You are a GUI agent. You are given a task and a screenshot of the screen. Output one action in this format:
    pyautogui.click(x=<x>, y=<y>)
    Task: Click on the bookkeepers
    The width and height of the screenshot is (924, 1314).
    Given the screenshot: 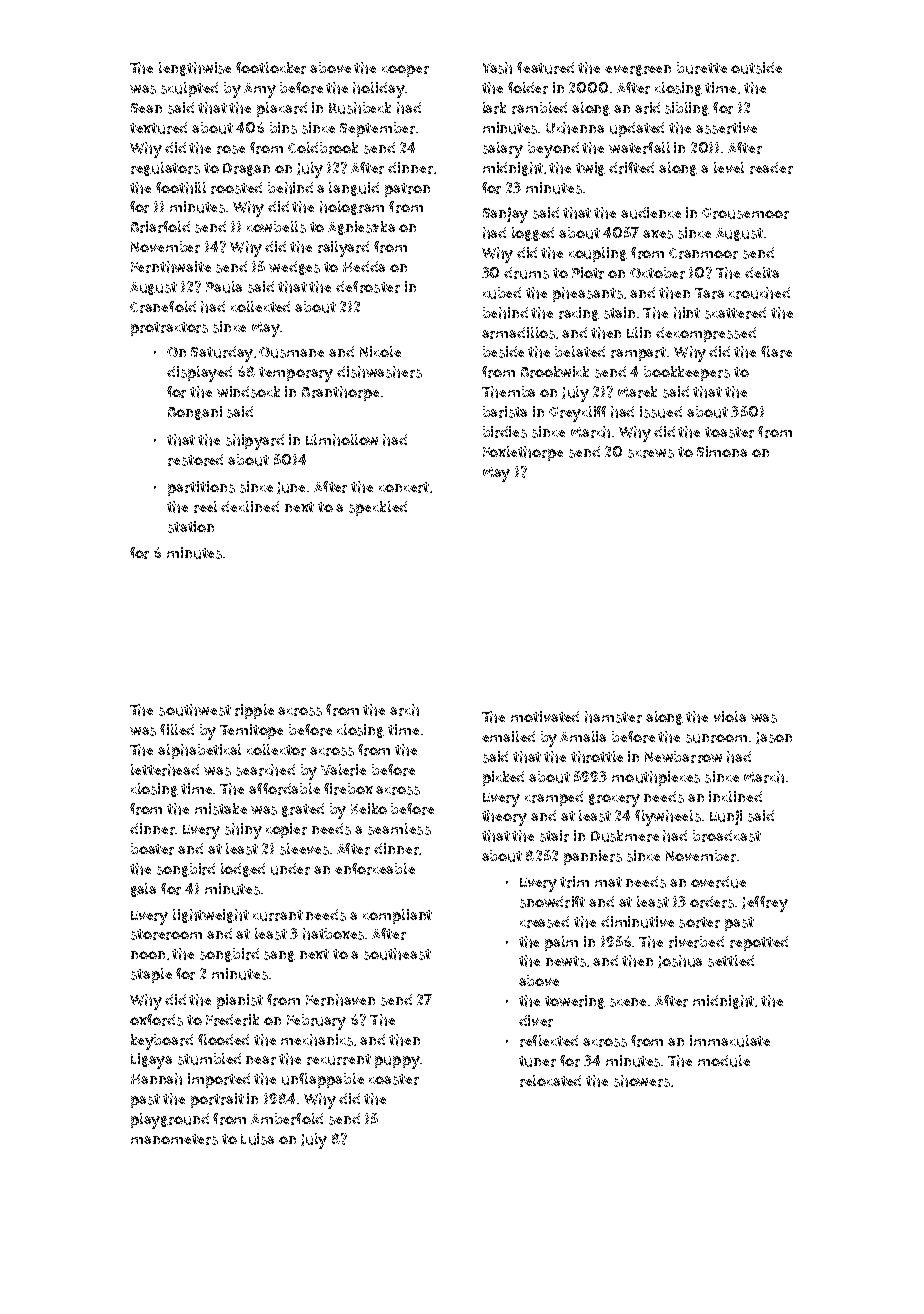 What is the action you would take?
    pyautogui.click(x=687, y=373)
